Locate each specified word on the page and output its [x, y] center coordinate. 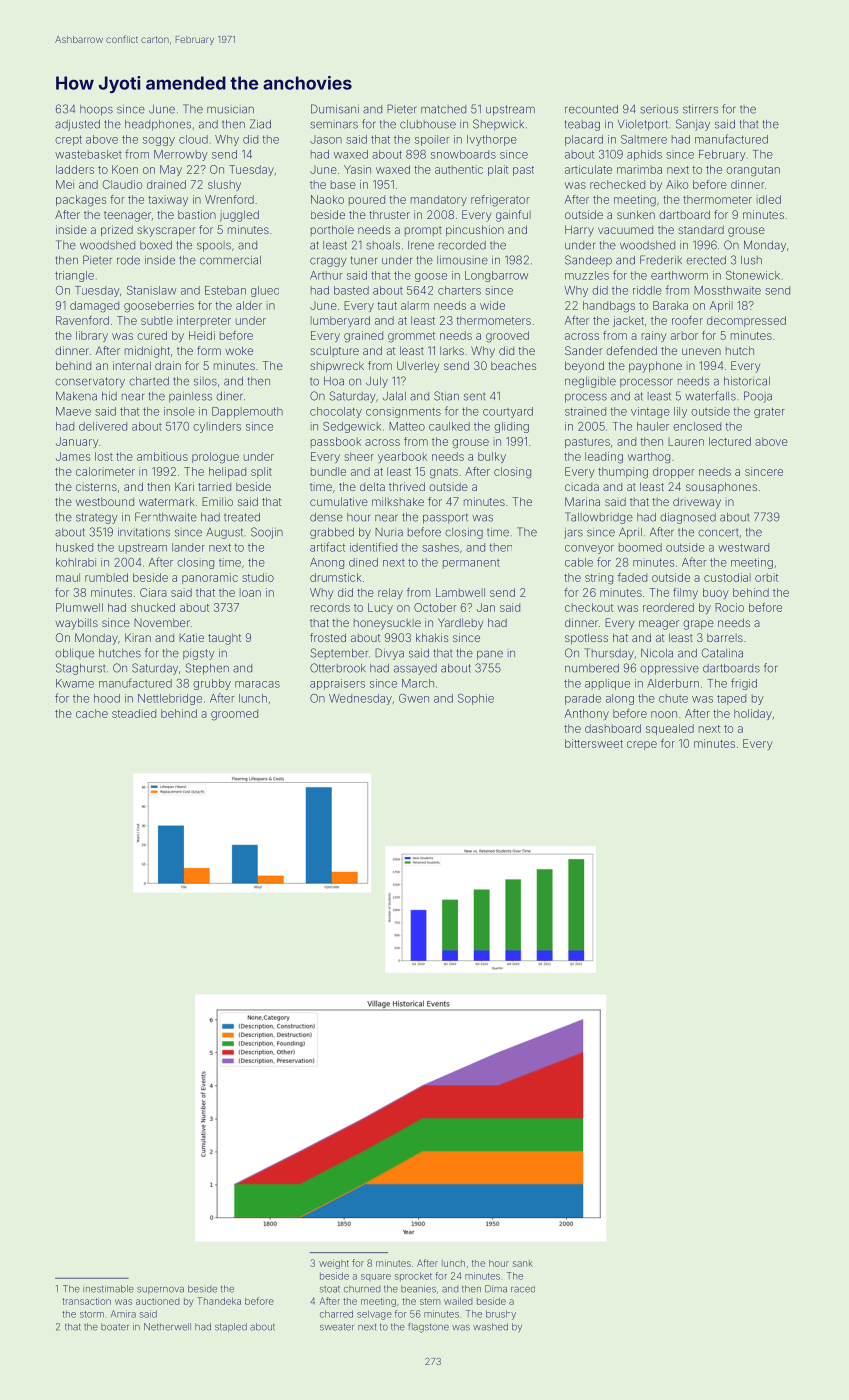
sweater [337, 1327]
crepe [642, 745]
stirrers [700, 109]
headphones [158, 125]
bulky [492, 457]
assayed [415, 669]
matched [443, 109]
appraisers [337, 684]
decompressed [746, 321]
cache [92, 713]
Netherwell [167, 1327]
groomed [234, 715]
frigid [744, 684]
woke [239, 350]
